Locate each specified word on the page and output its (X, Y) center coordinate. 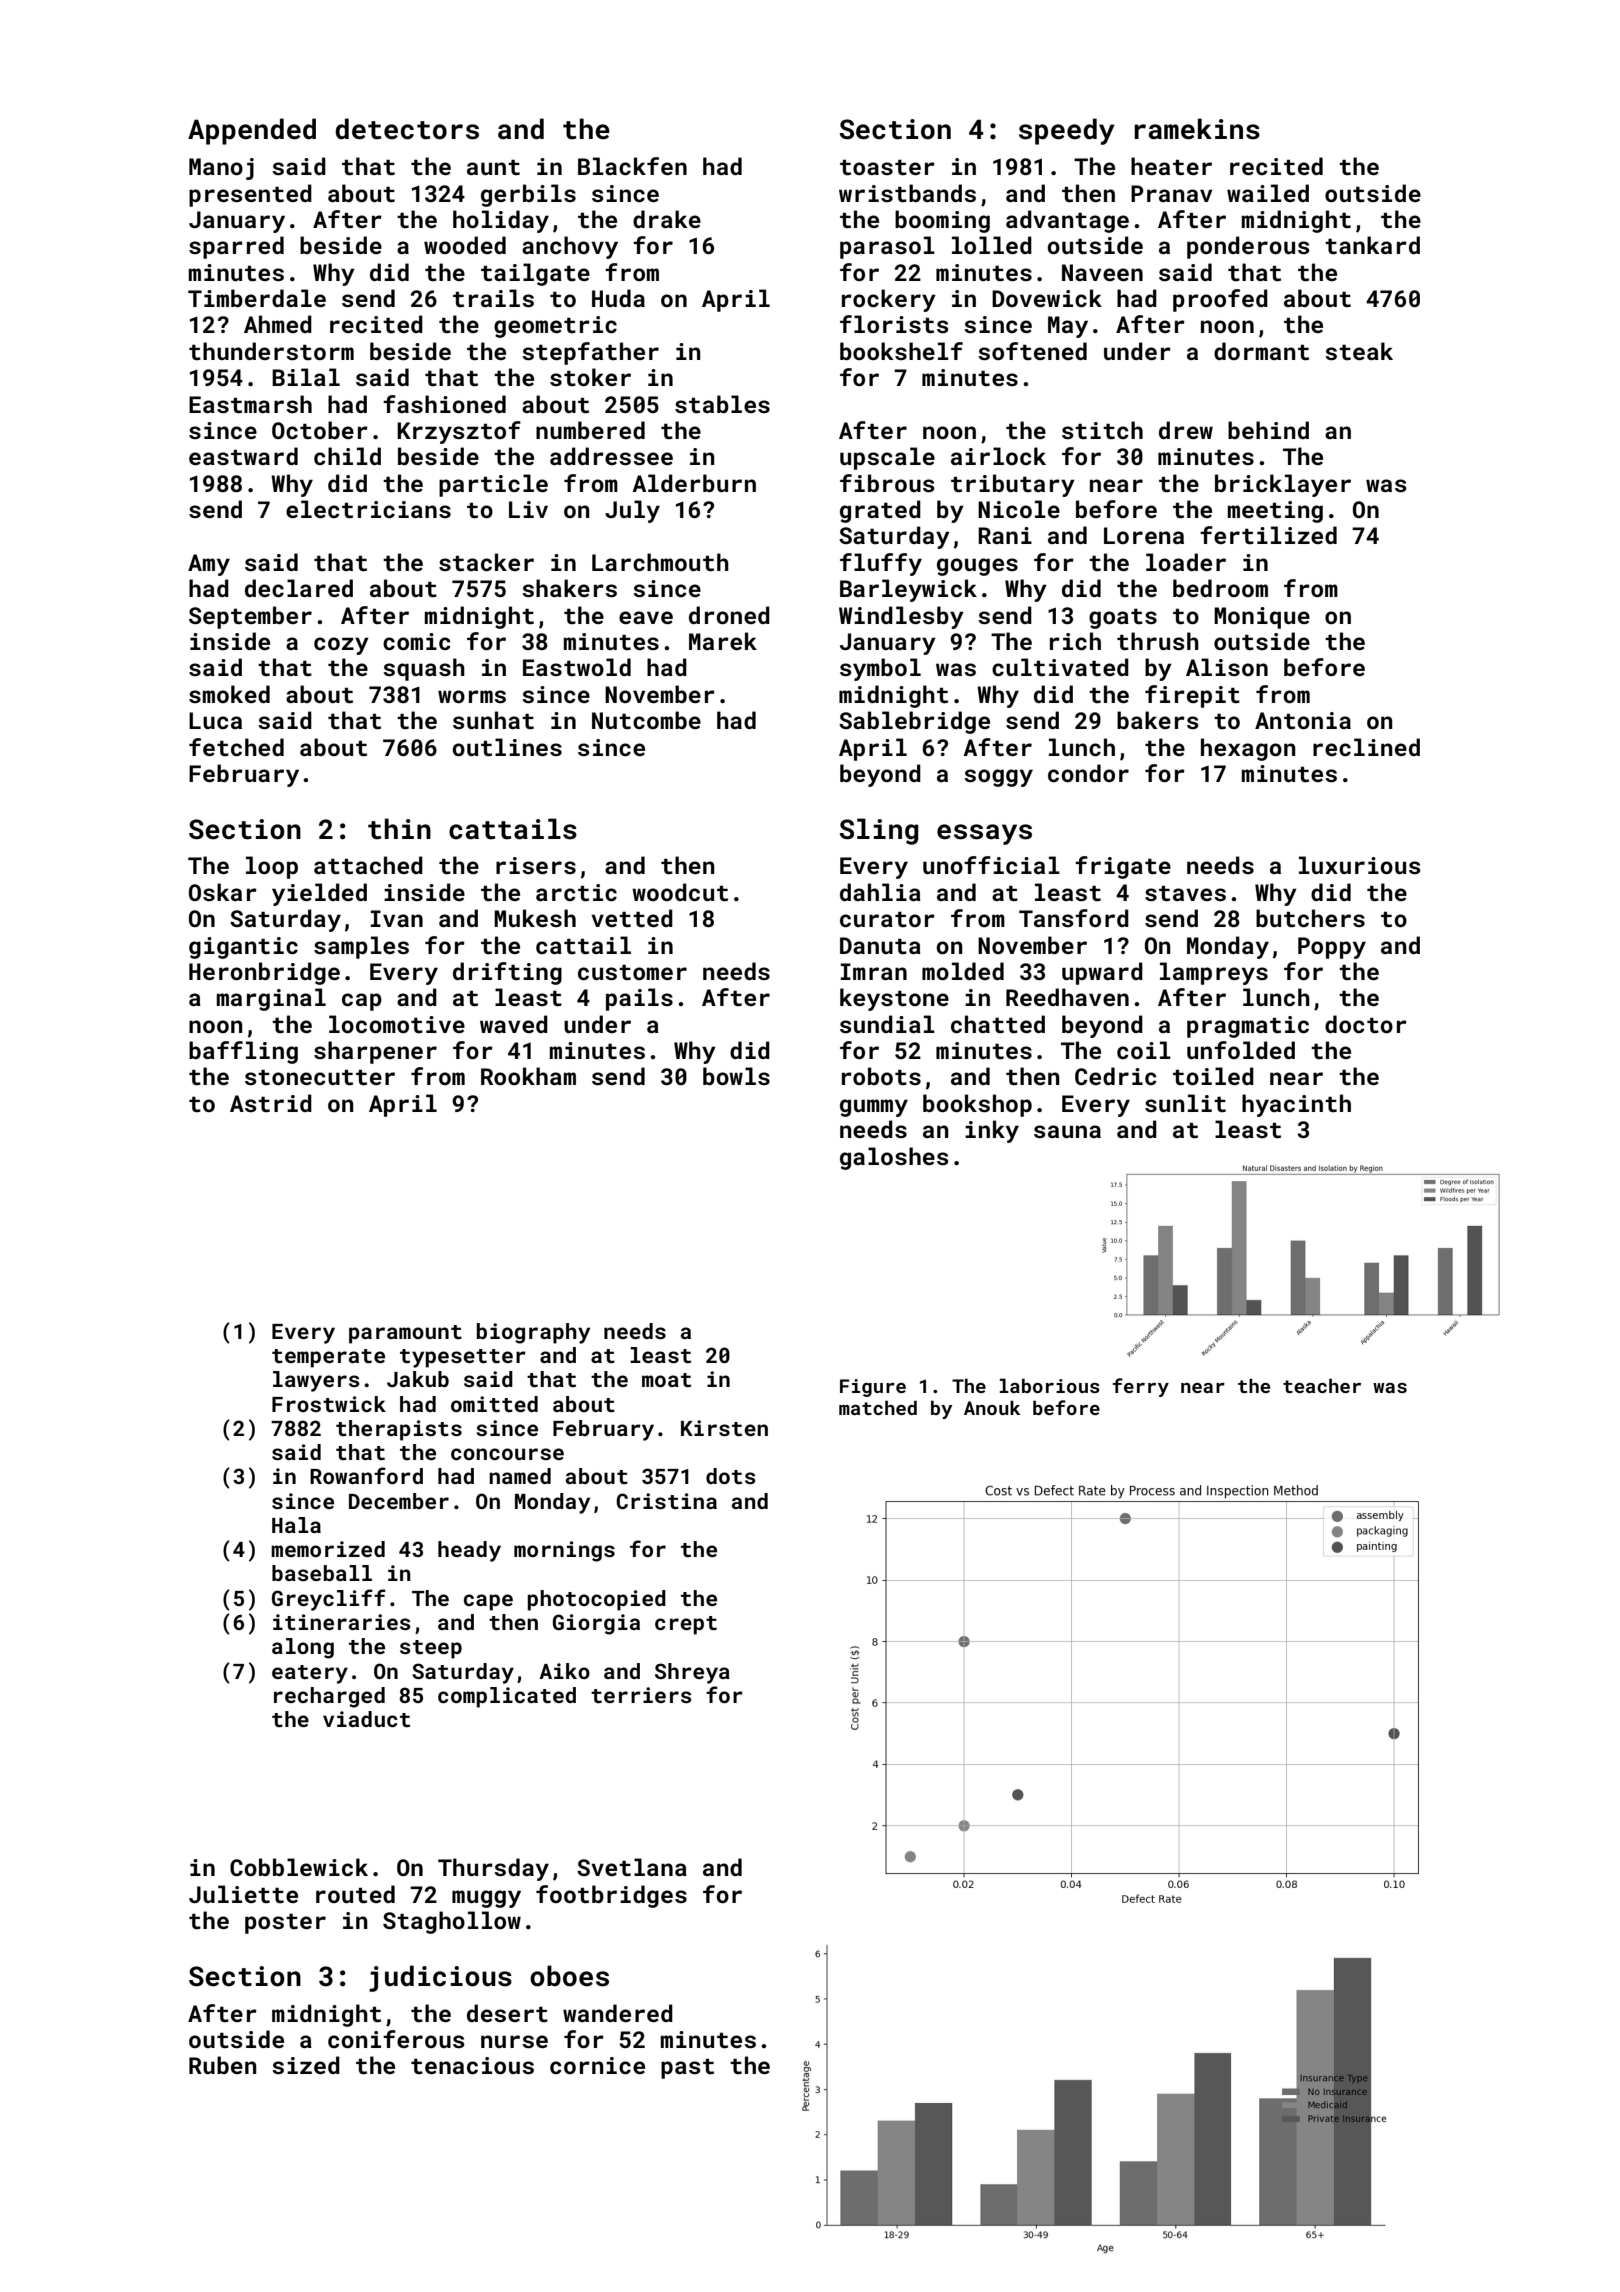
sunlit (1185, 1103)
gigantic (243, 948)
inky (992, 1131)
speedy (1067, 131)
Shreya (692, 1673)
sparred (236, 247)
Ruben (223, 2065)
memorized (328, 1549)
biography (533, 1333)
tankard (1372, 245)
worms (472, 696)
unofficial (991, 865)
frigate (1123, 867)
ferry (1141, 1387)
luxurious (1360, 865)
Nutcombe (646, 720)
